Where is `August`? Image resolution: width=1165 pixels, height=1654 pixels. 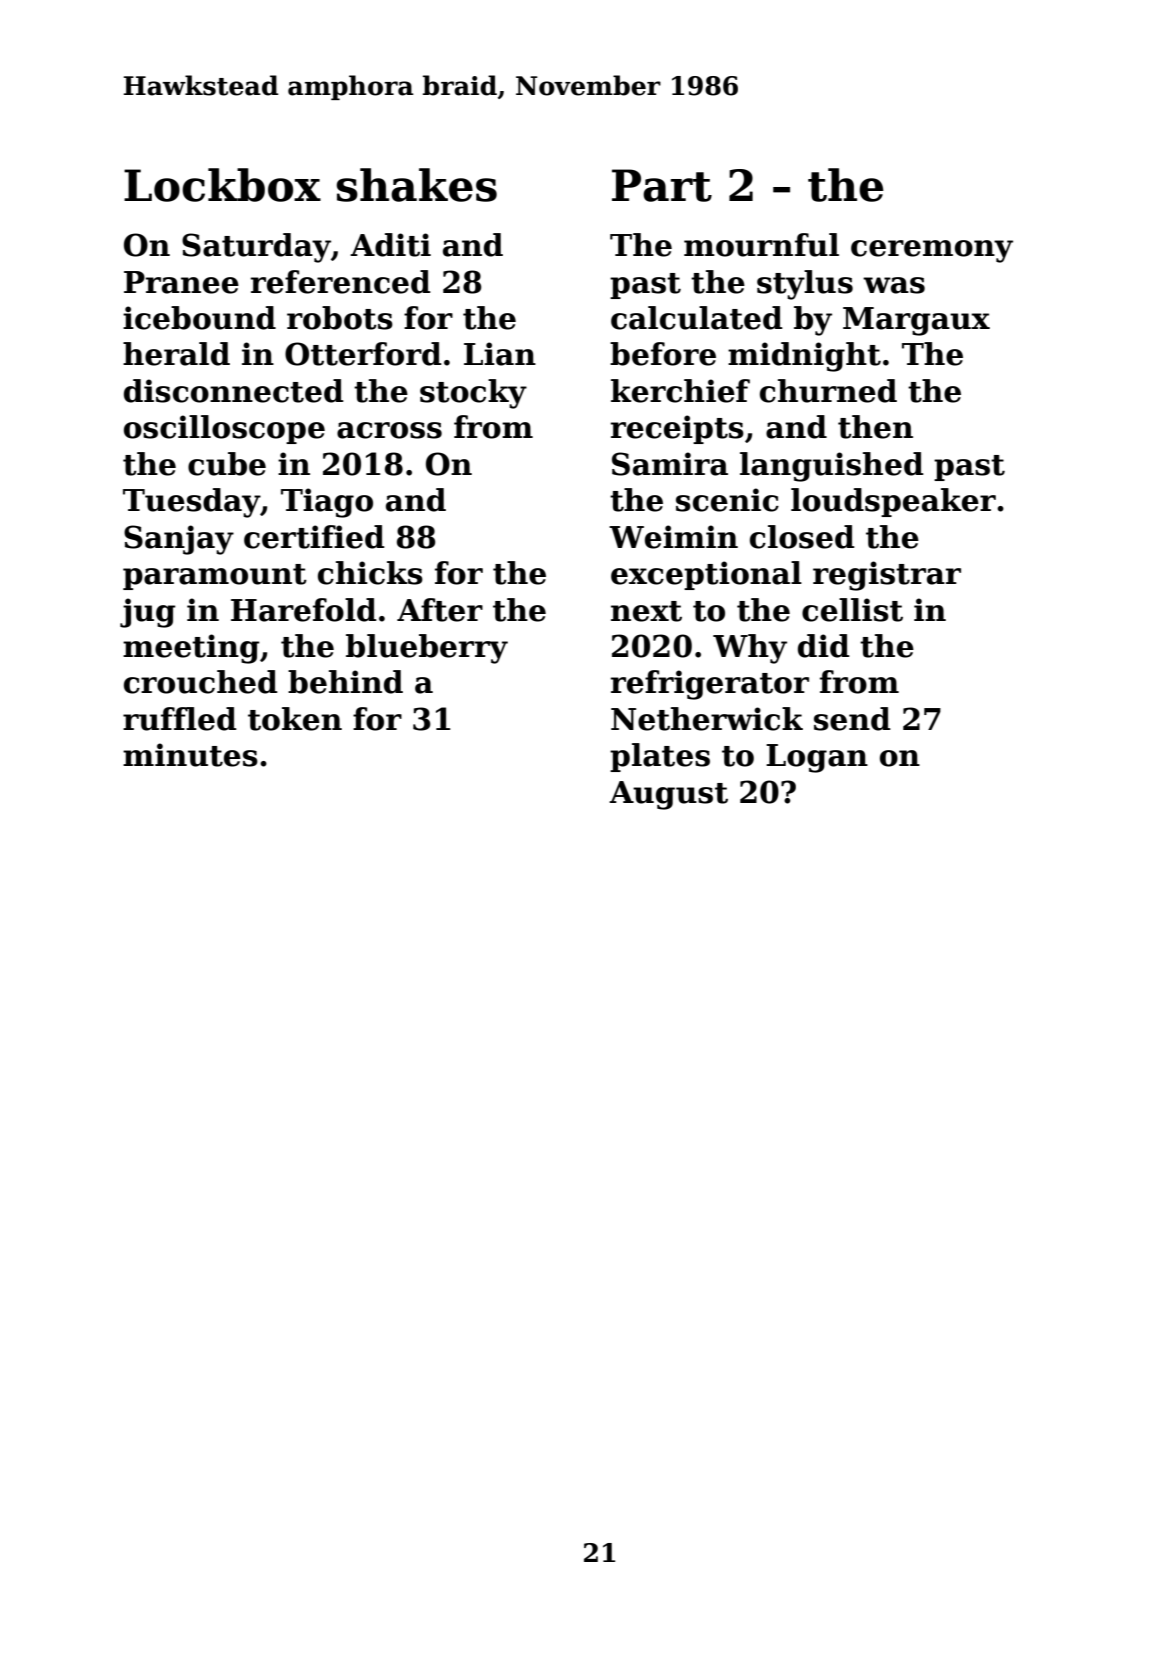
August is located at coordinates (668, 795).
